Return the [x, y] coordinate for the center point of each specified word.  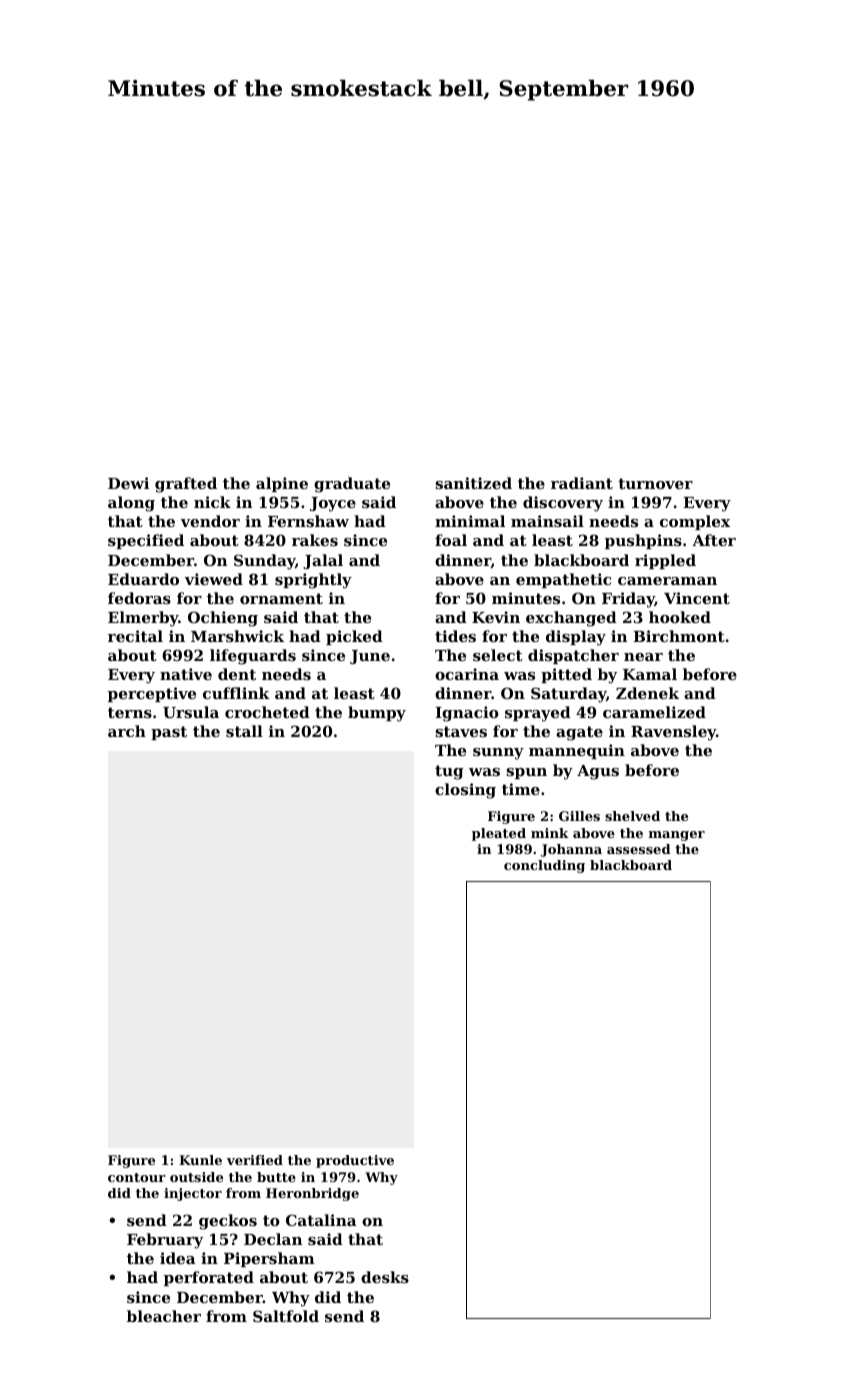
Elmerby [143, 619]
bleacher [164, 1316]
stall [244, 731]
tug [449, 772]
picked [354, 637]
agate [579, 733]
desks [385, 1277]
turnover [655, 483]
